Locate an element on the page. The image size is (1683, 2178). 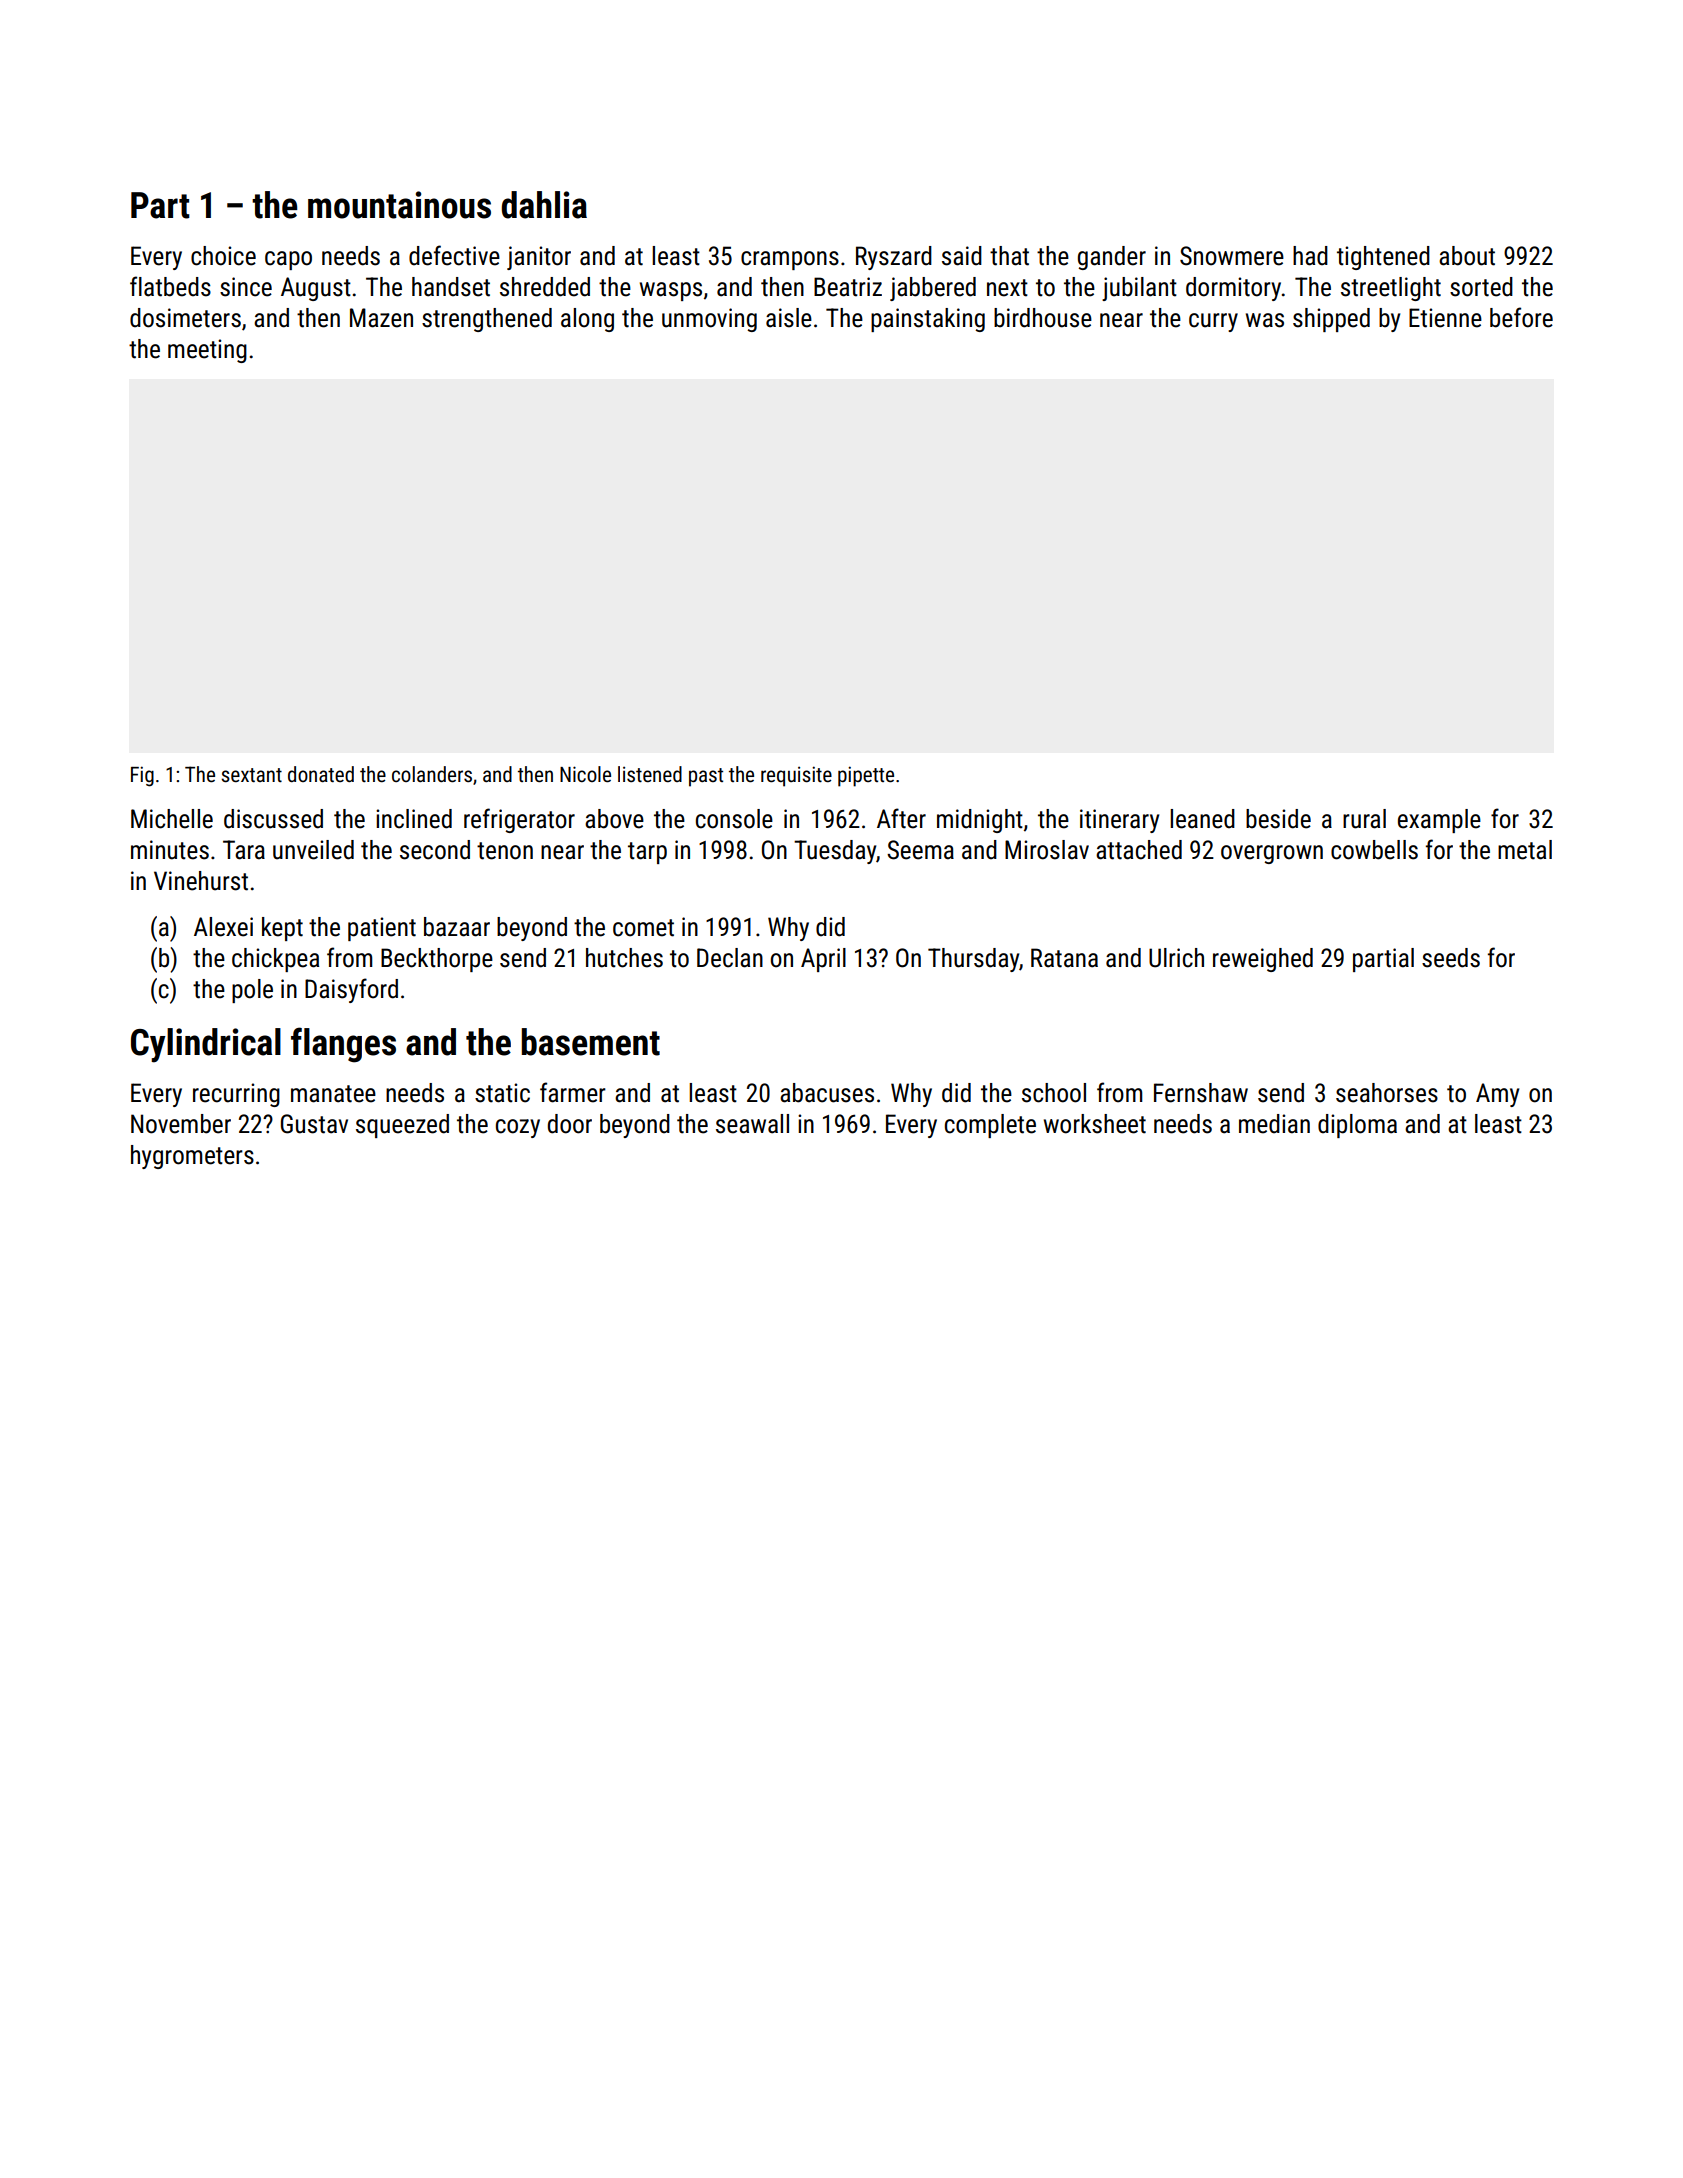
beside is located at coordinates (1278, 819).
